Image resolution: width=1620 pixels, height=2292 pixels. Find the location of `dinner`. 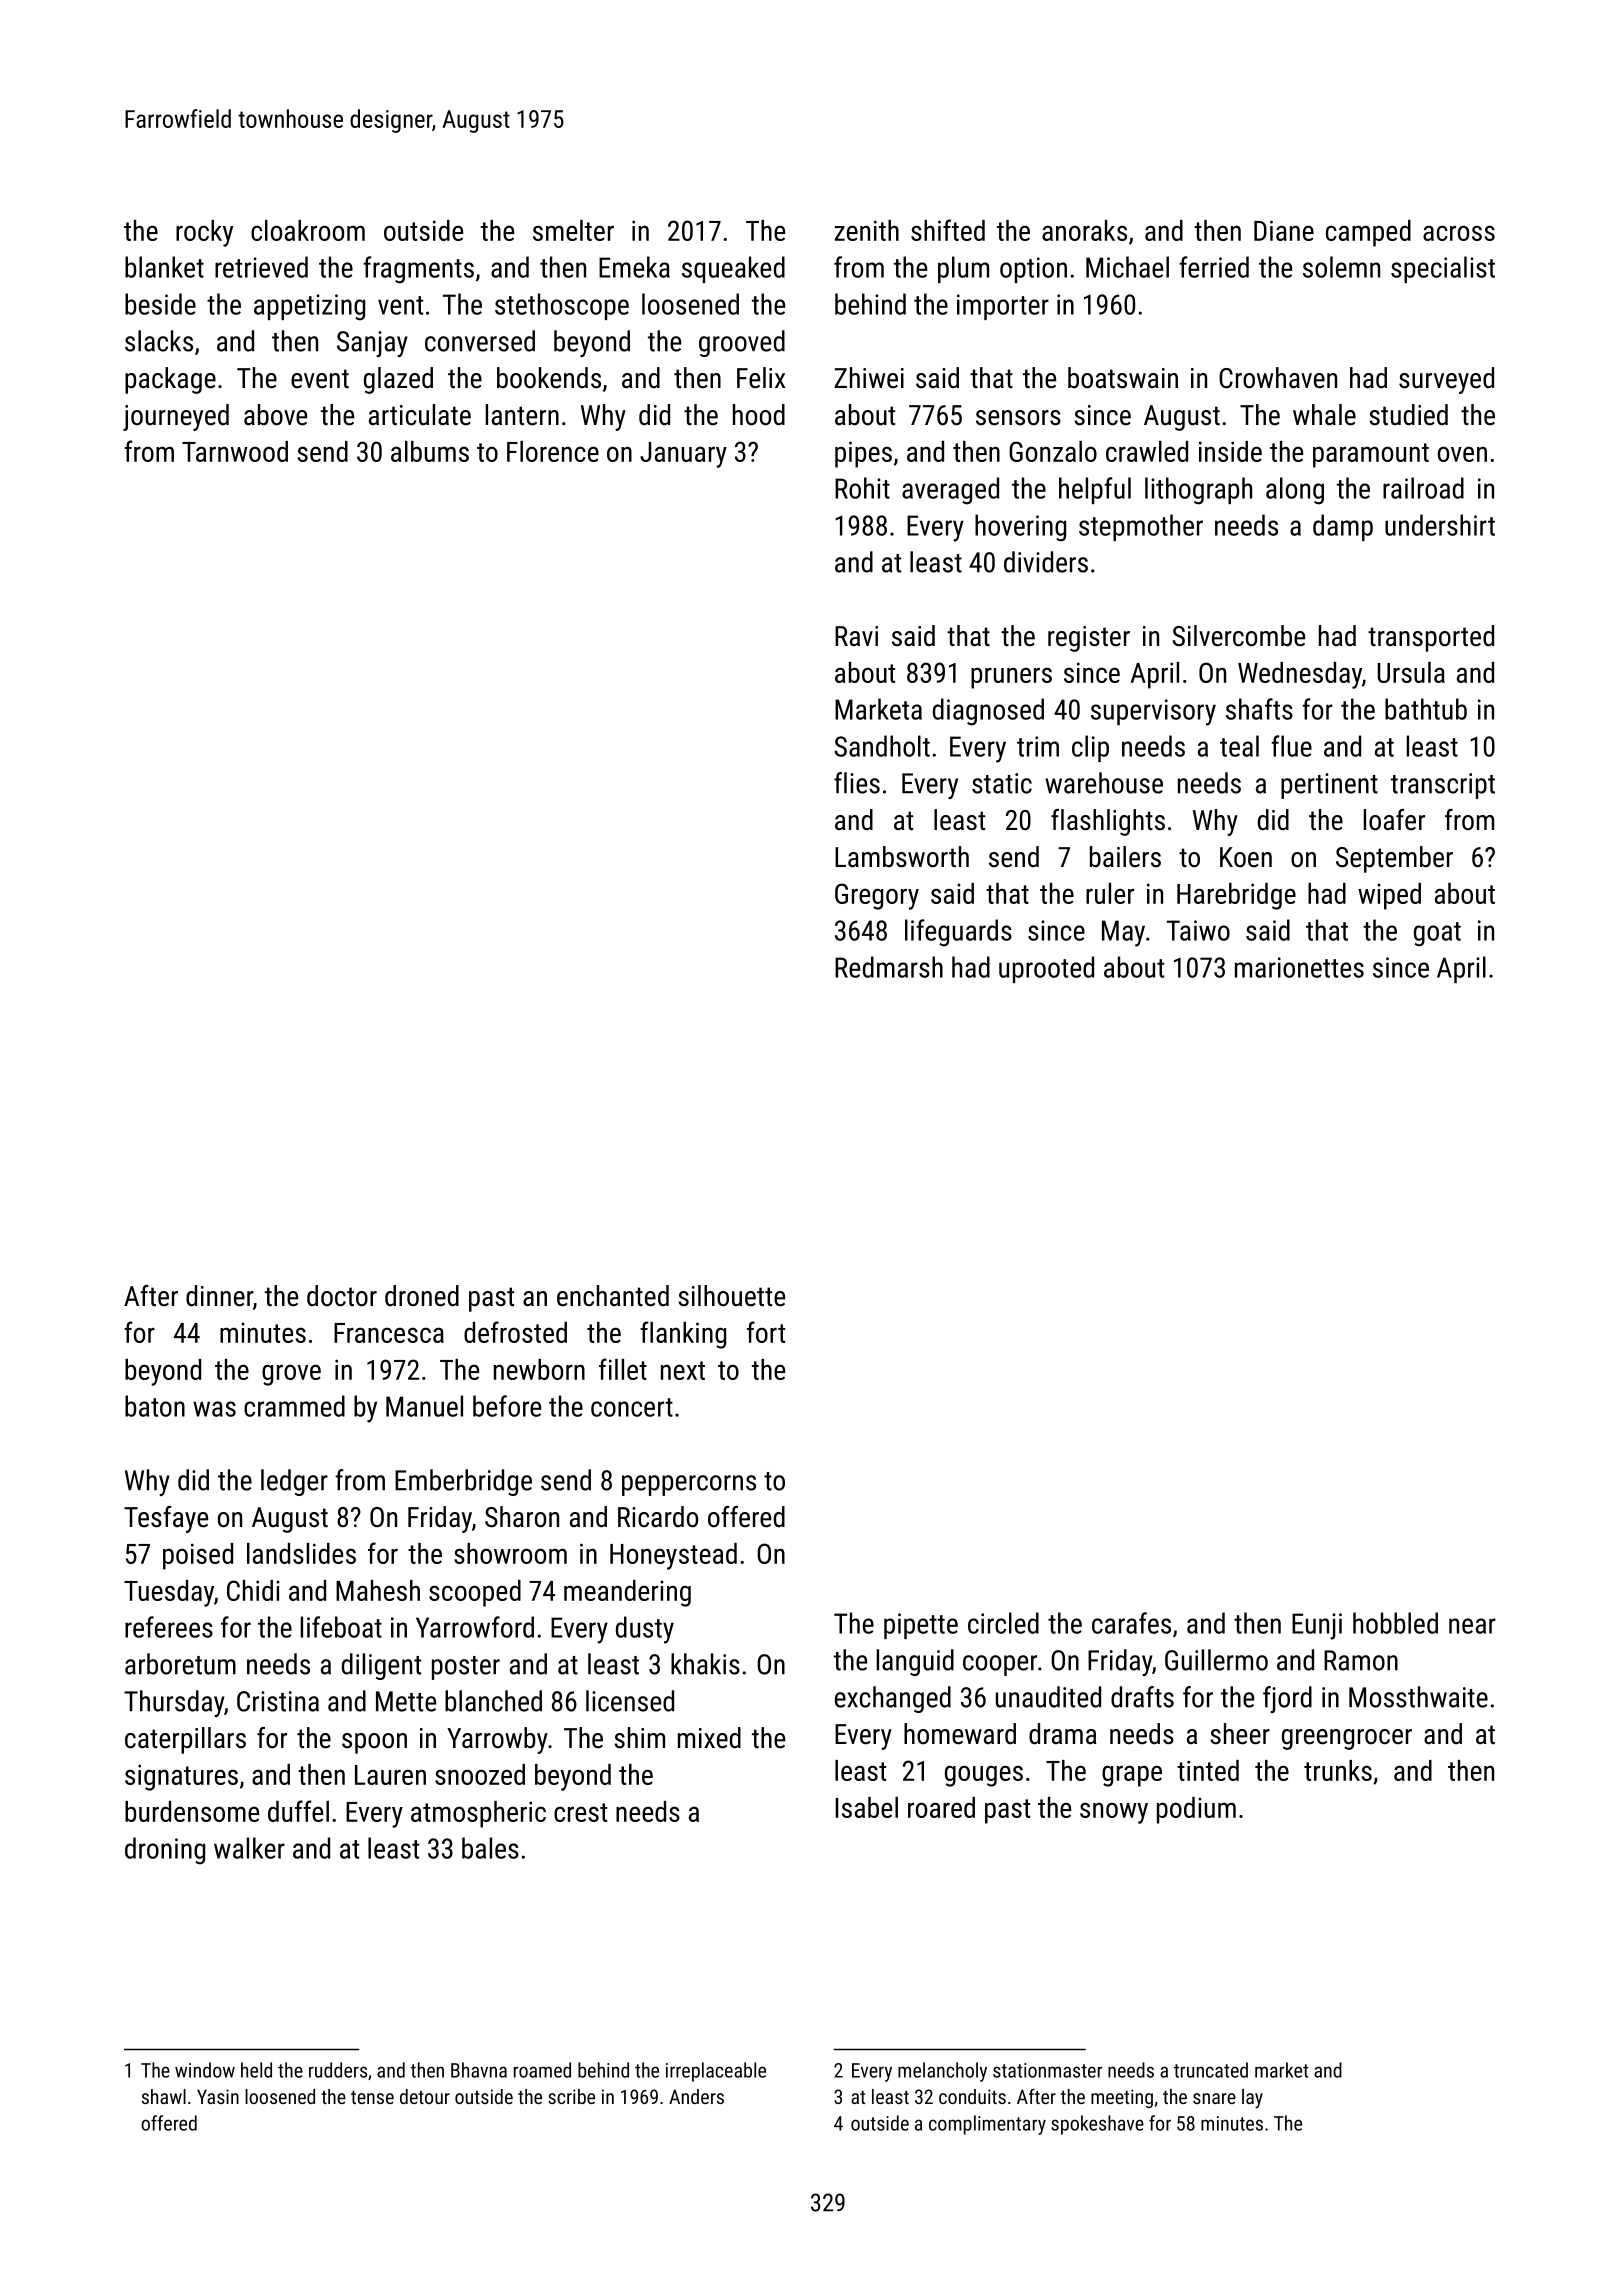

dinner is located at coordinates (219, 1296).
